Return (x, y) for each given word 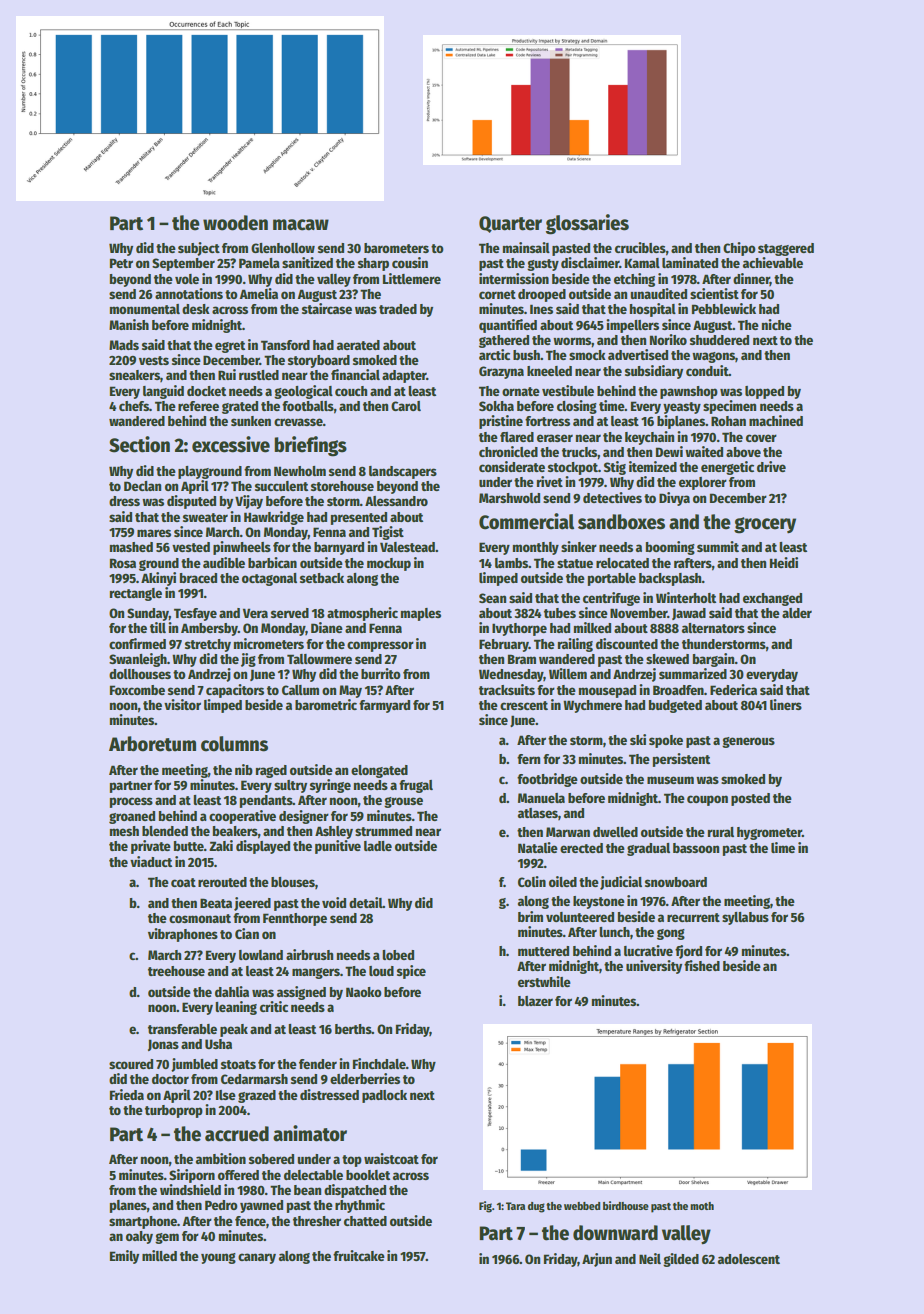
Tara (515, 1206)
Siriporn (192, 1176)
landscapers (403, 472)
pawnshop (689, 392)
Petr (121, 263)
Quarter (510, 224)
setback (322, 578)
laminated (690, 262)
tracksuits (507, 689)
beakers (235, 831)
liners (786, 704)
